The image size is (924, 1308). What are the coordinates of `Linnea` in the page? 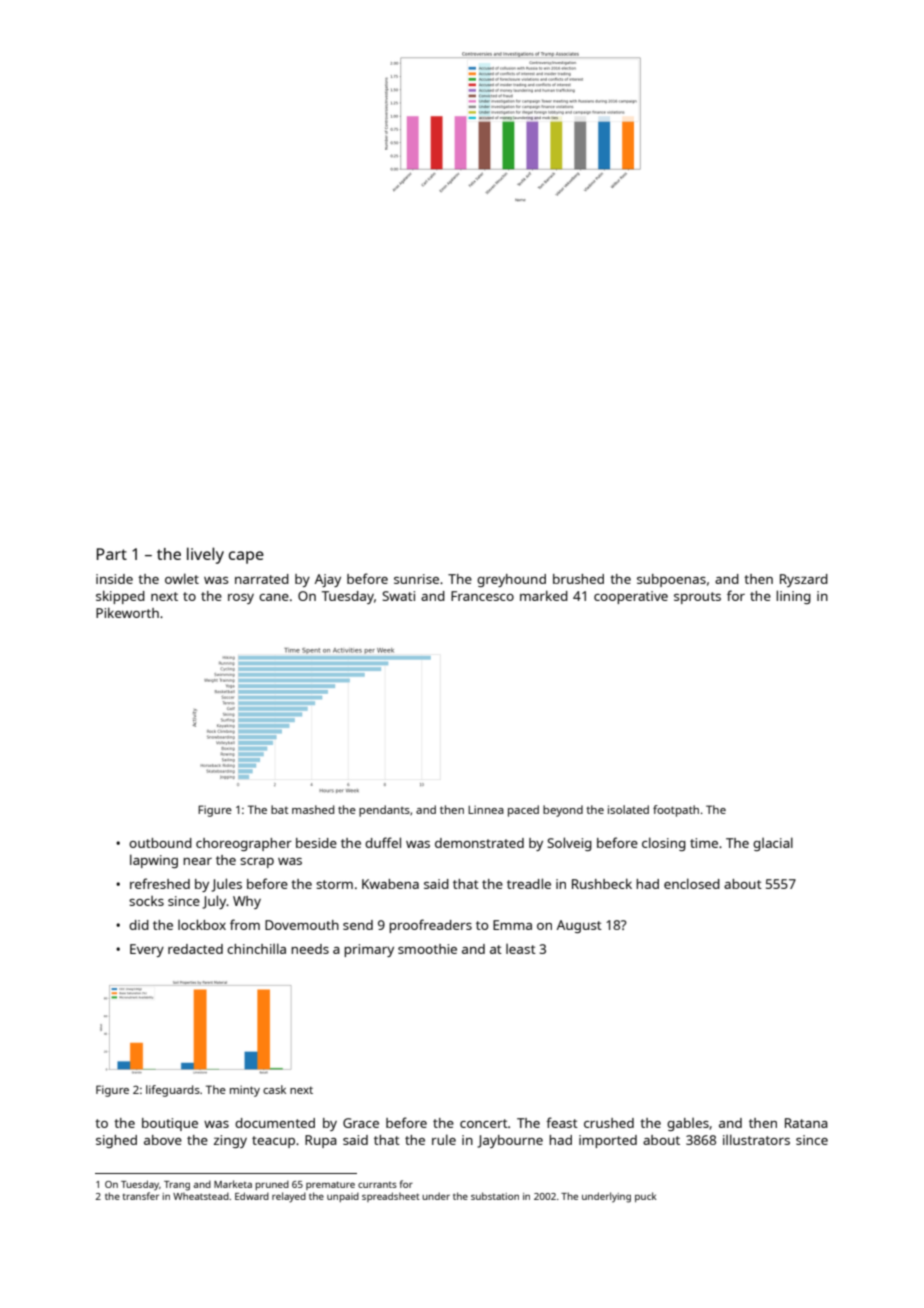 It's located at (486, 809).
